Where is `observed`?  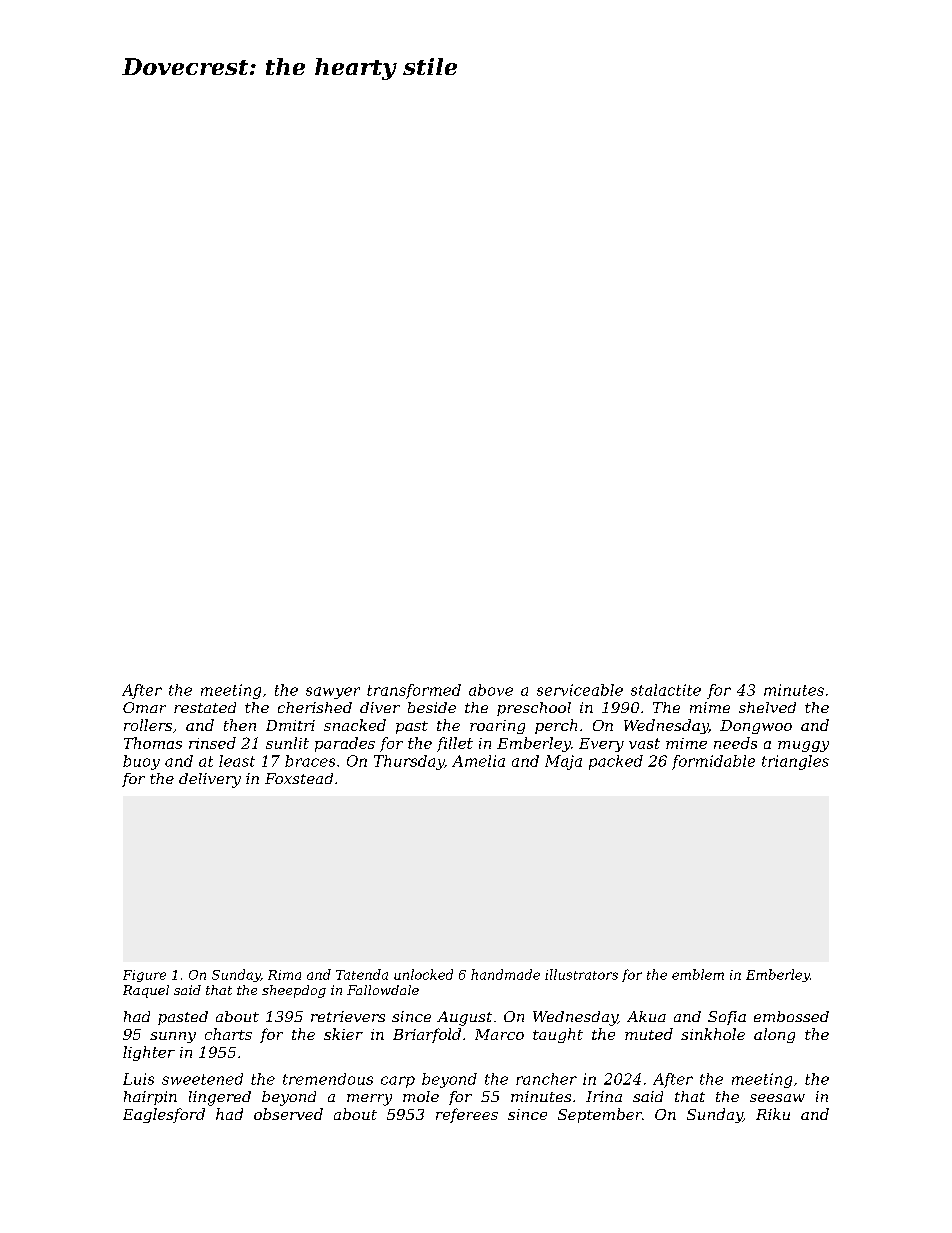
observed is located at coordinates (288, 1114).
